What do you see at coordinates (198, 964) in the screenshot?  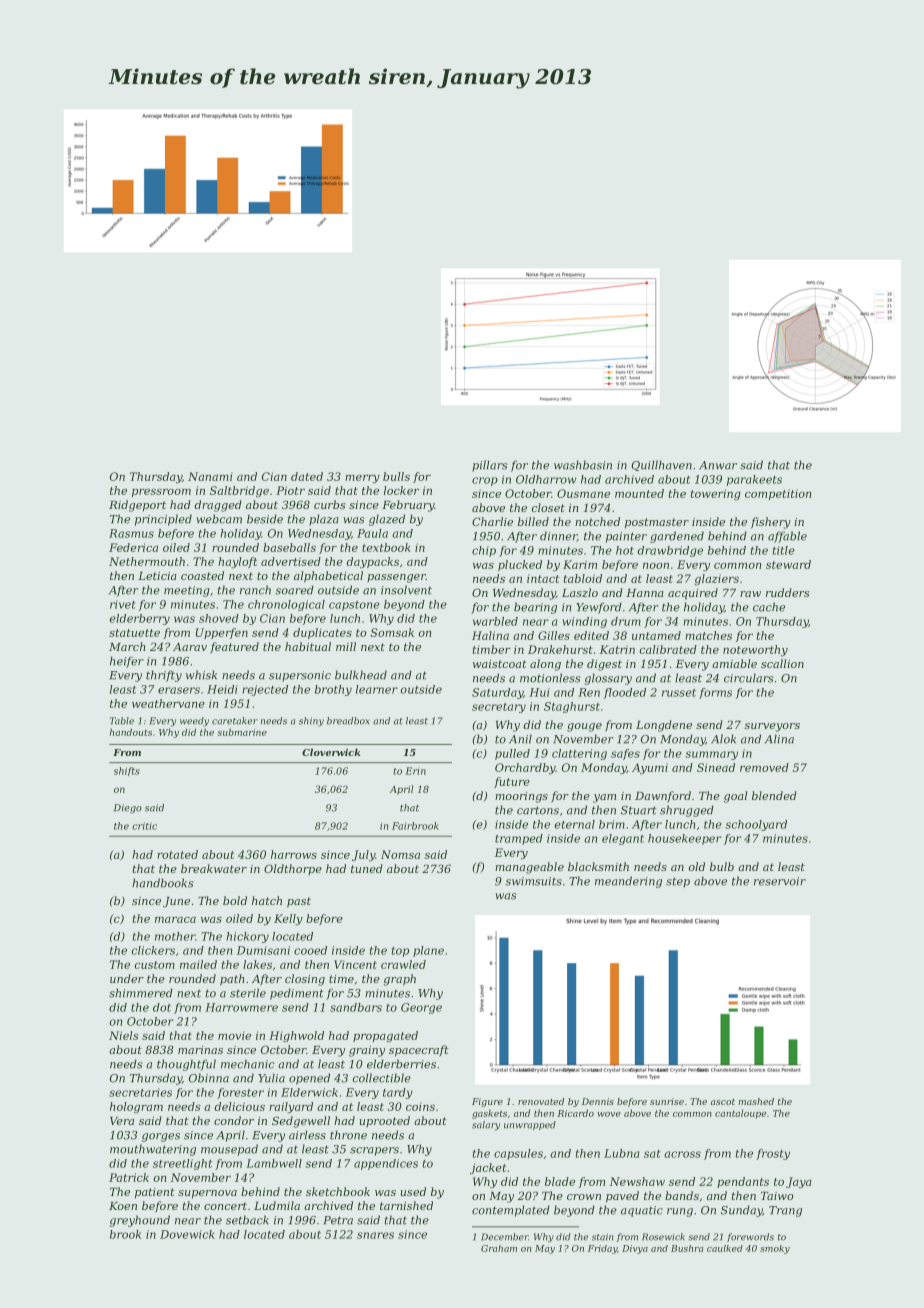 I see `mailed` at bounding box center [198, 964].
